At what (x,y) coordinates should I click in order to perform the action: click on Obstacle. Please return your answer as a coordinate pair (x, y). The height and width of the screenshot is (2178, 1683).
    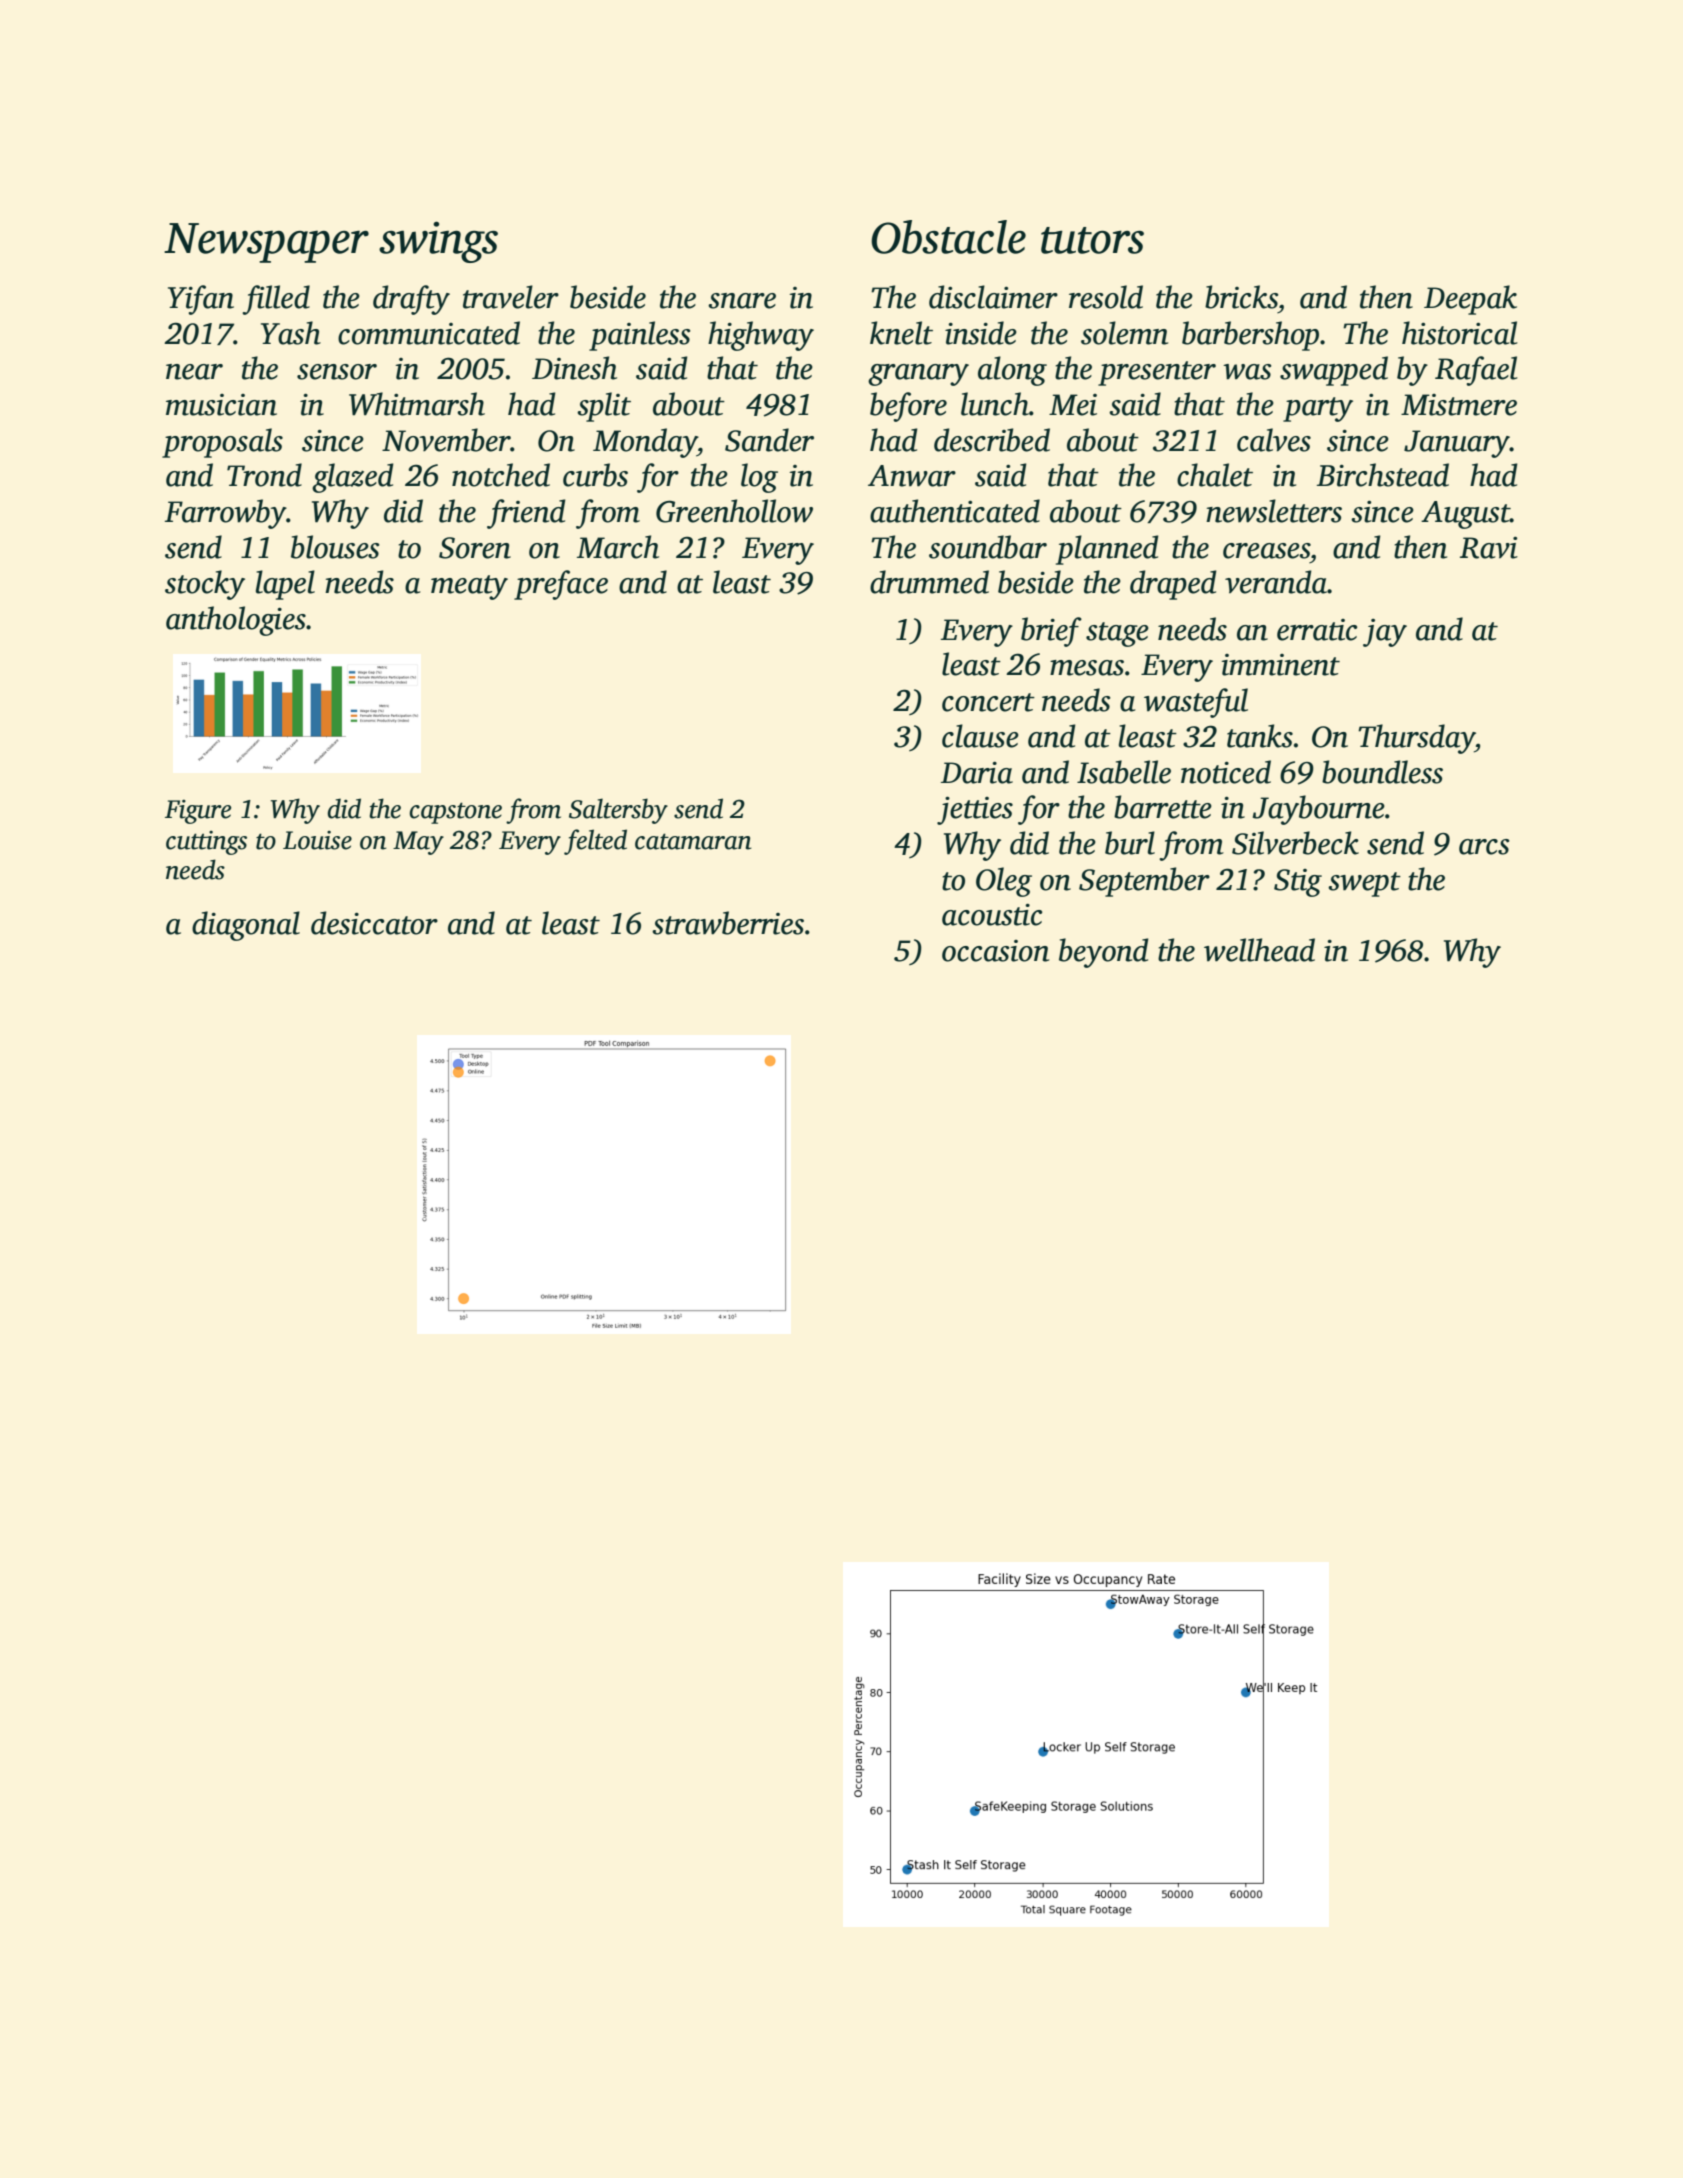
    Looking at the image, I should click on (948, 237).
